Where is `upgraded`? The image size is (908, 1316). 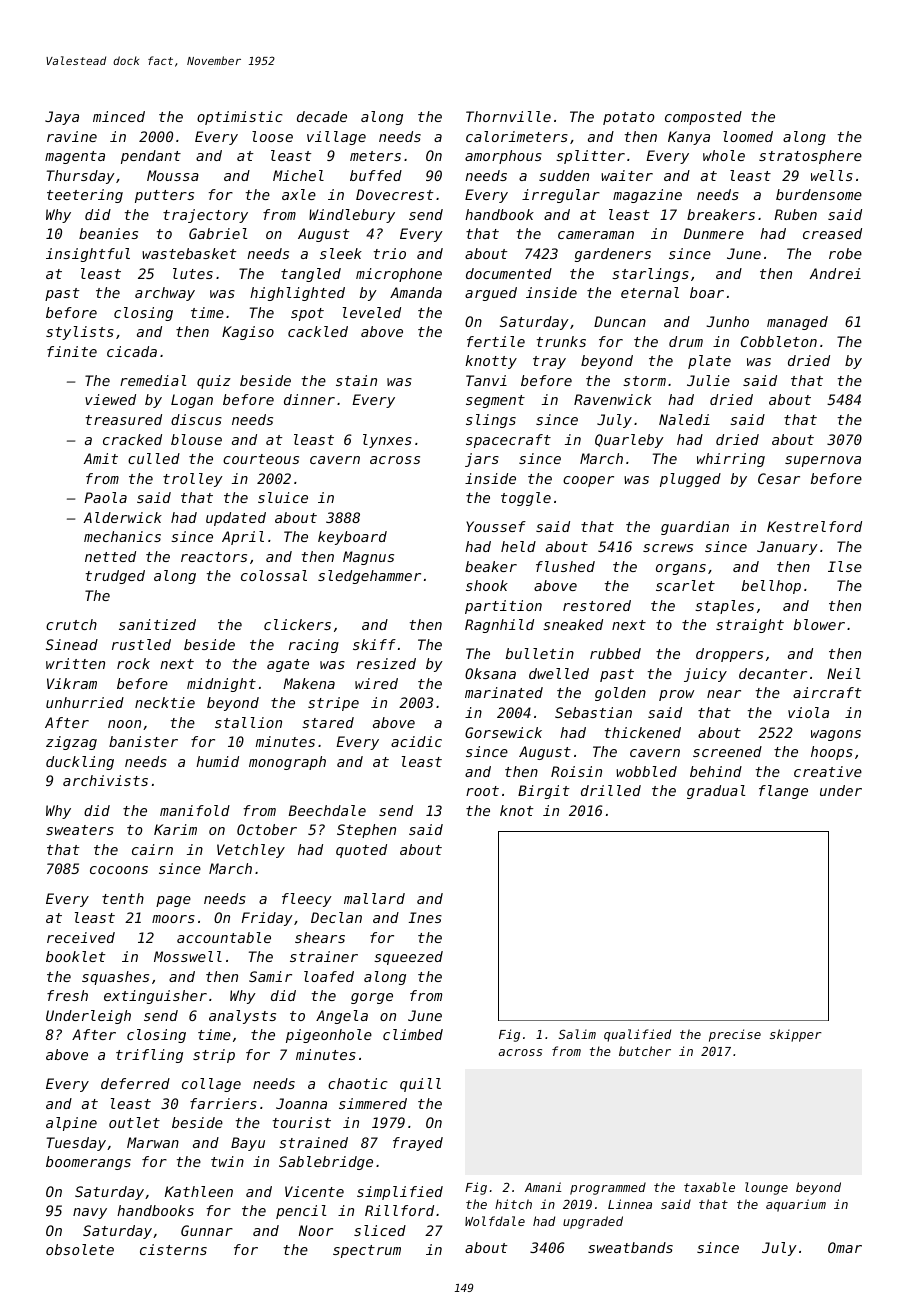
upgraded is located at coordinates (593, 1222).
